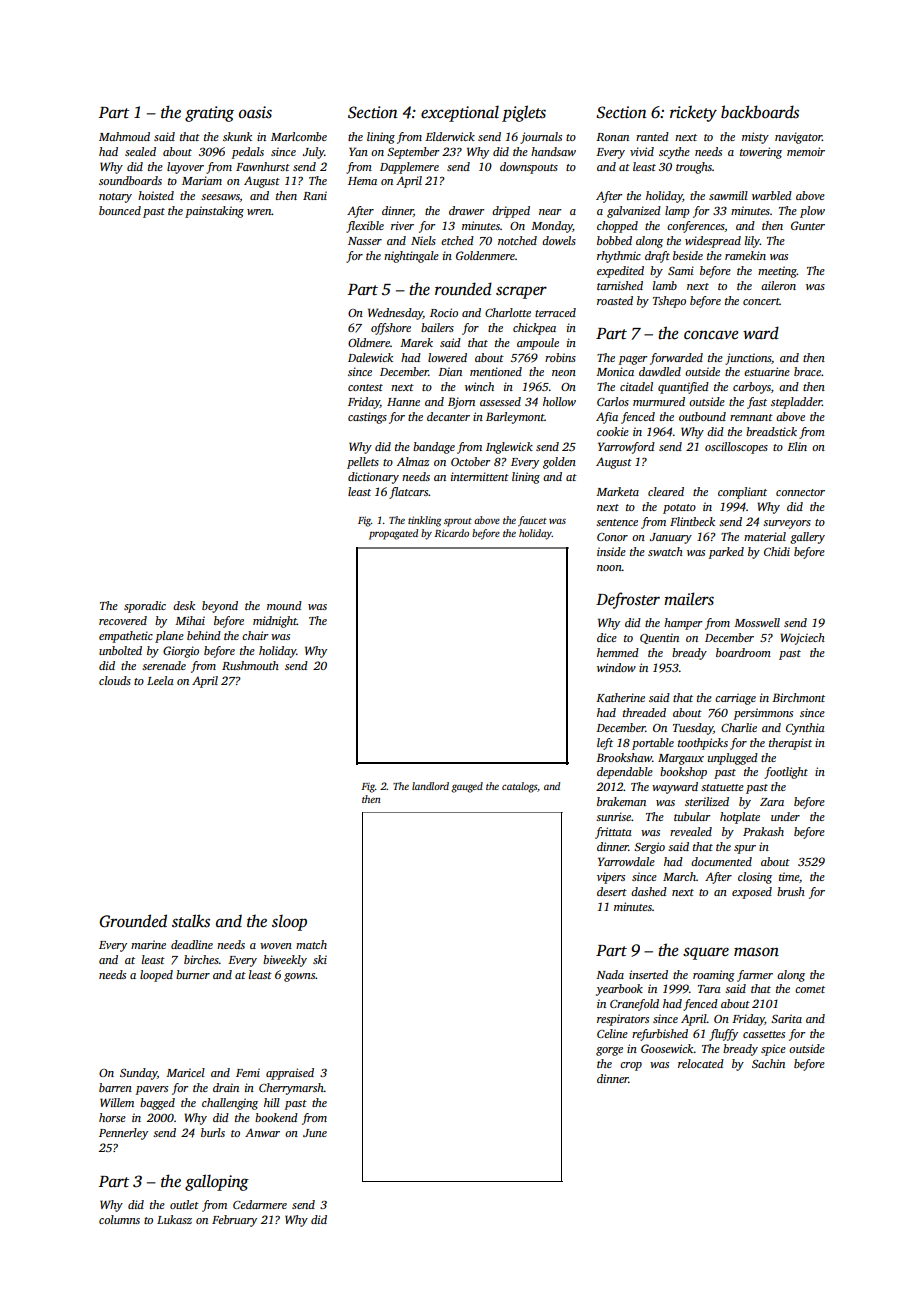 Image resolution: width=924 pixels, height=1308 pixels. What do you see at coordinates (363, 463) in the screenshot?
I see `pellets` at bounding box center [363, 463].
